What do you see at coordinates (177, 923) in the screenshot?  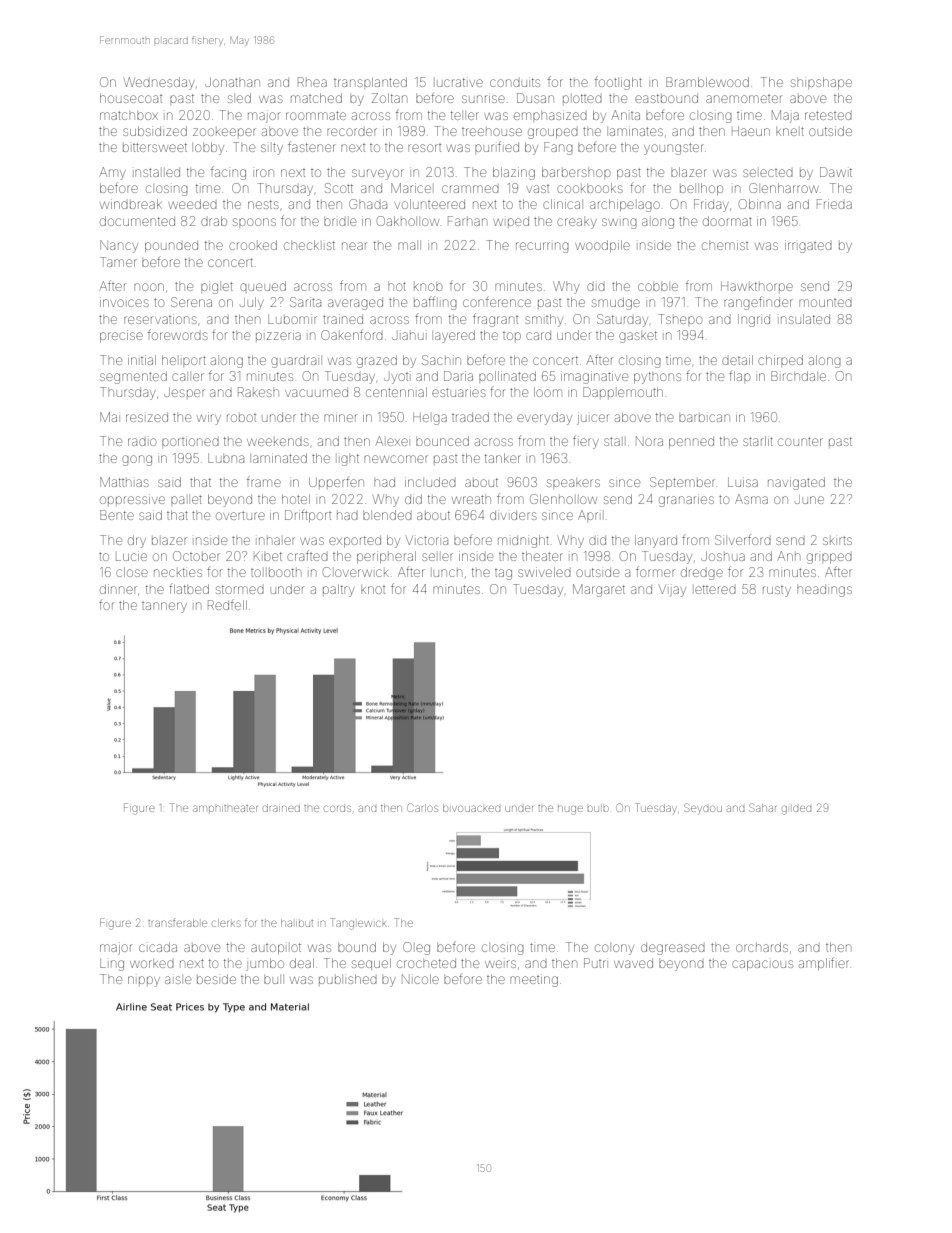 I see `transferable` at bounding box center [177, 923].
